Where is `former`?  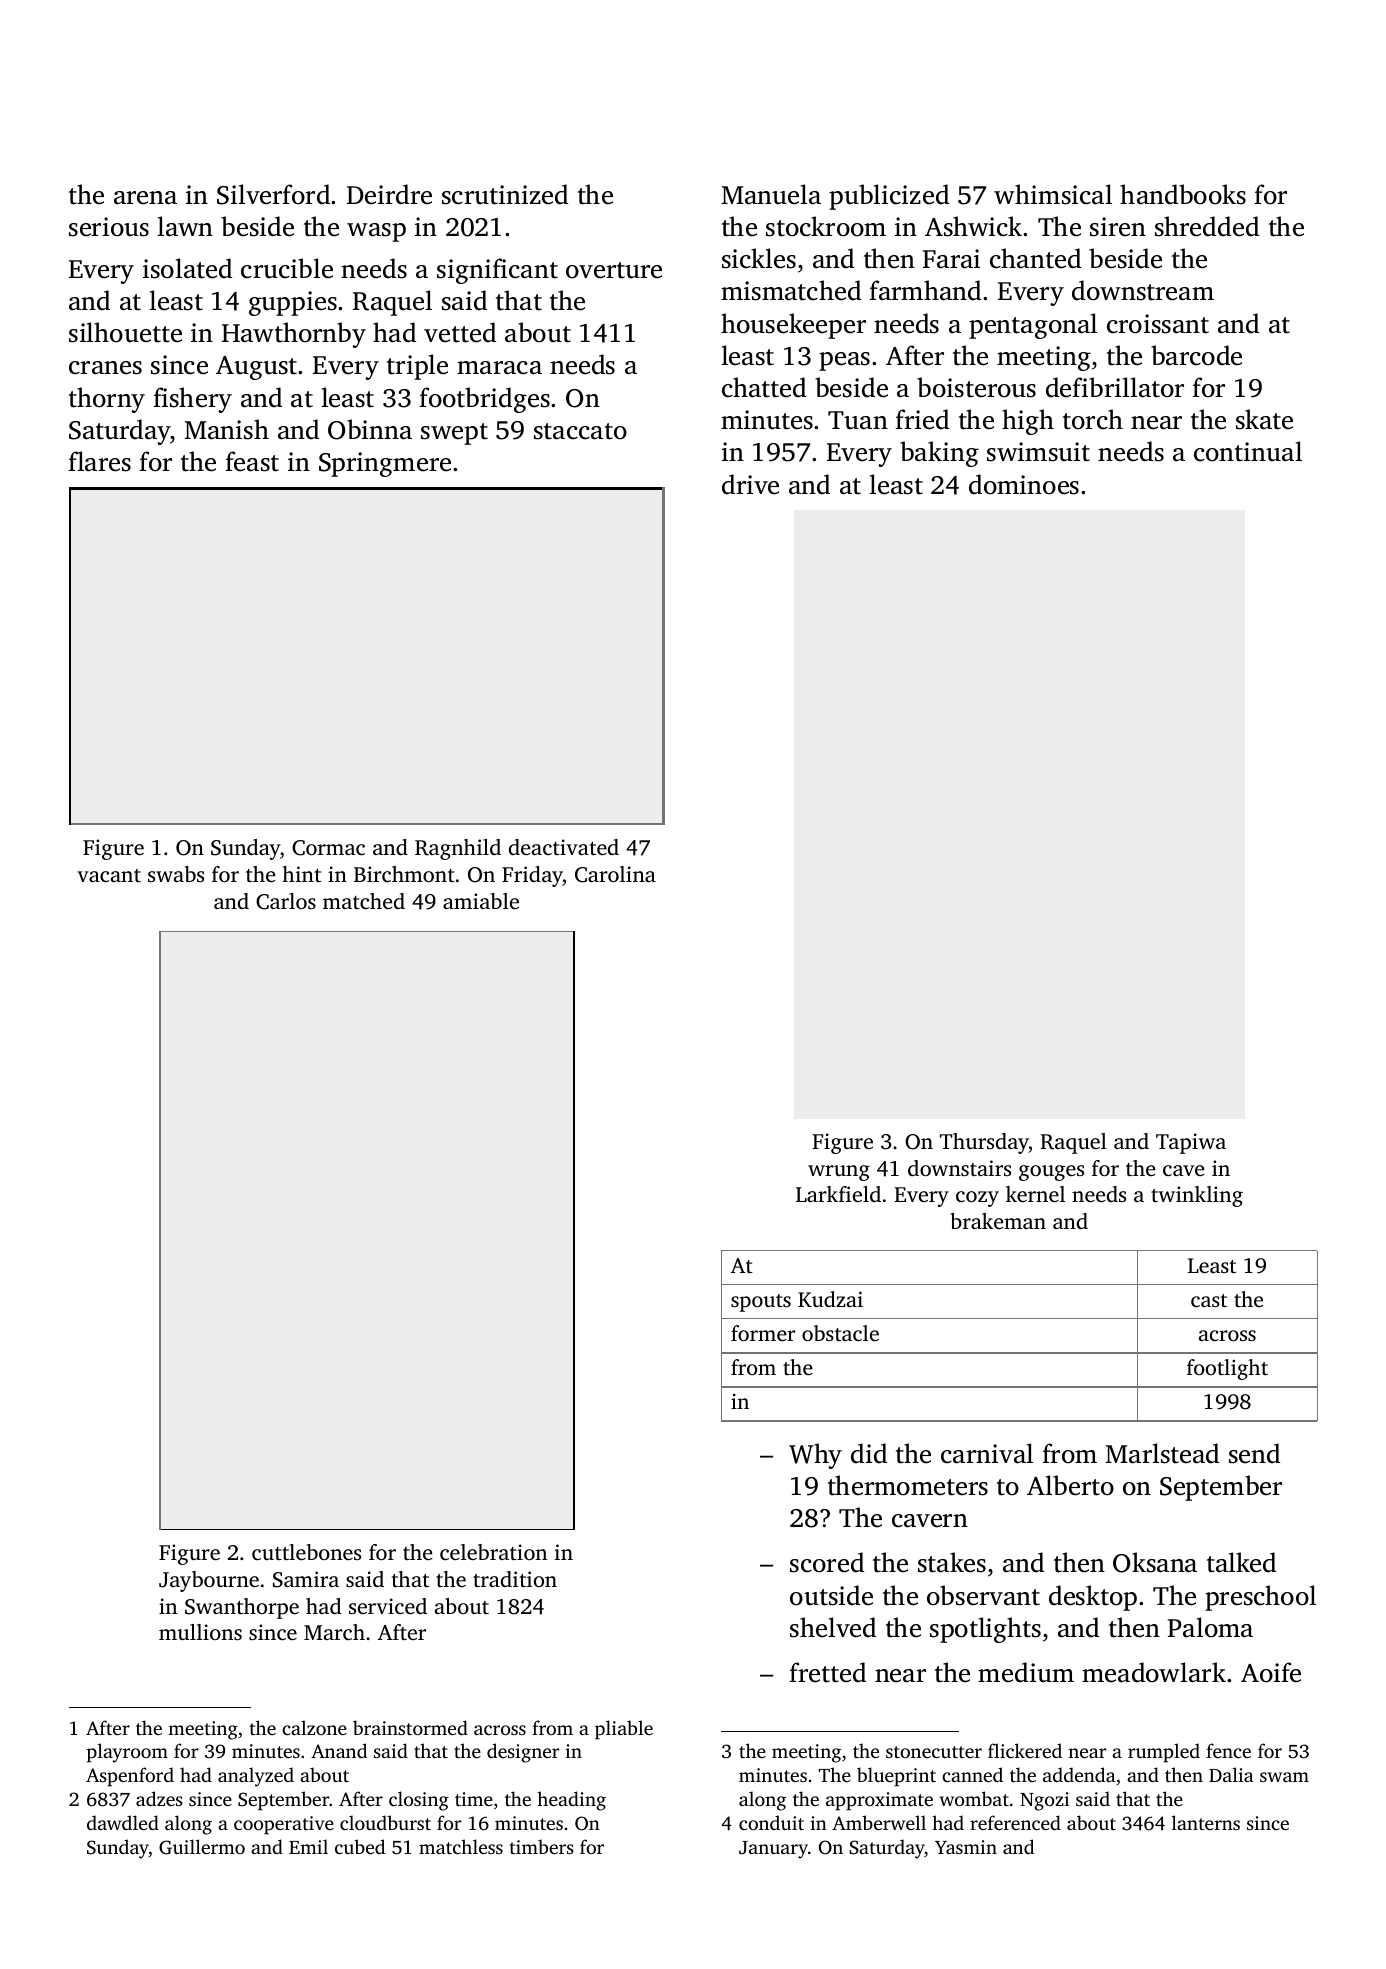
former is located at coordinates (763, 1333).
